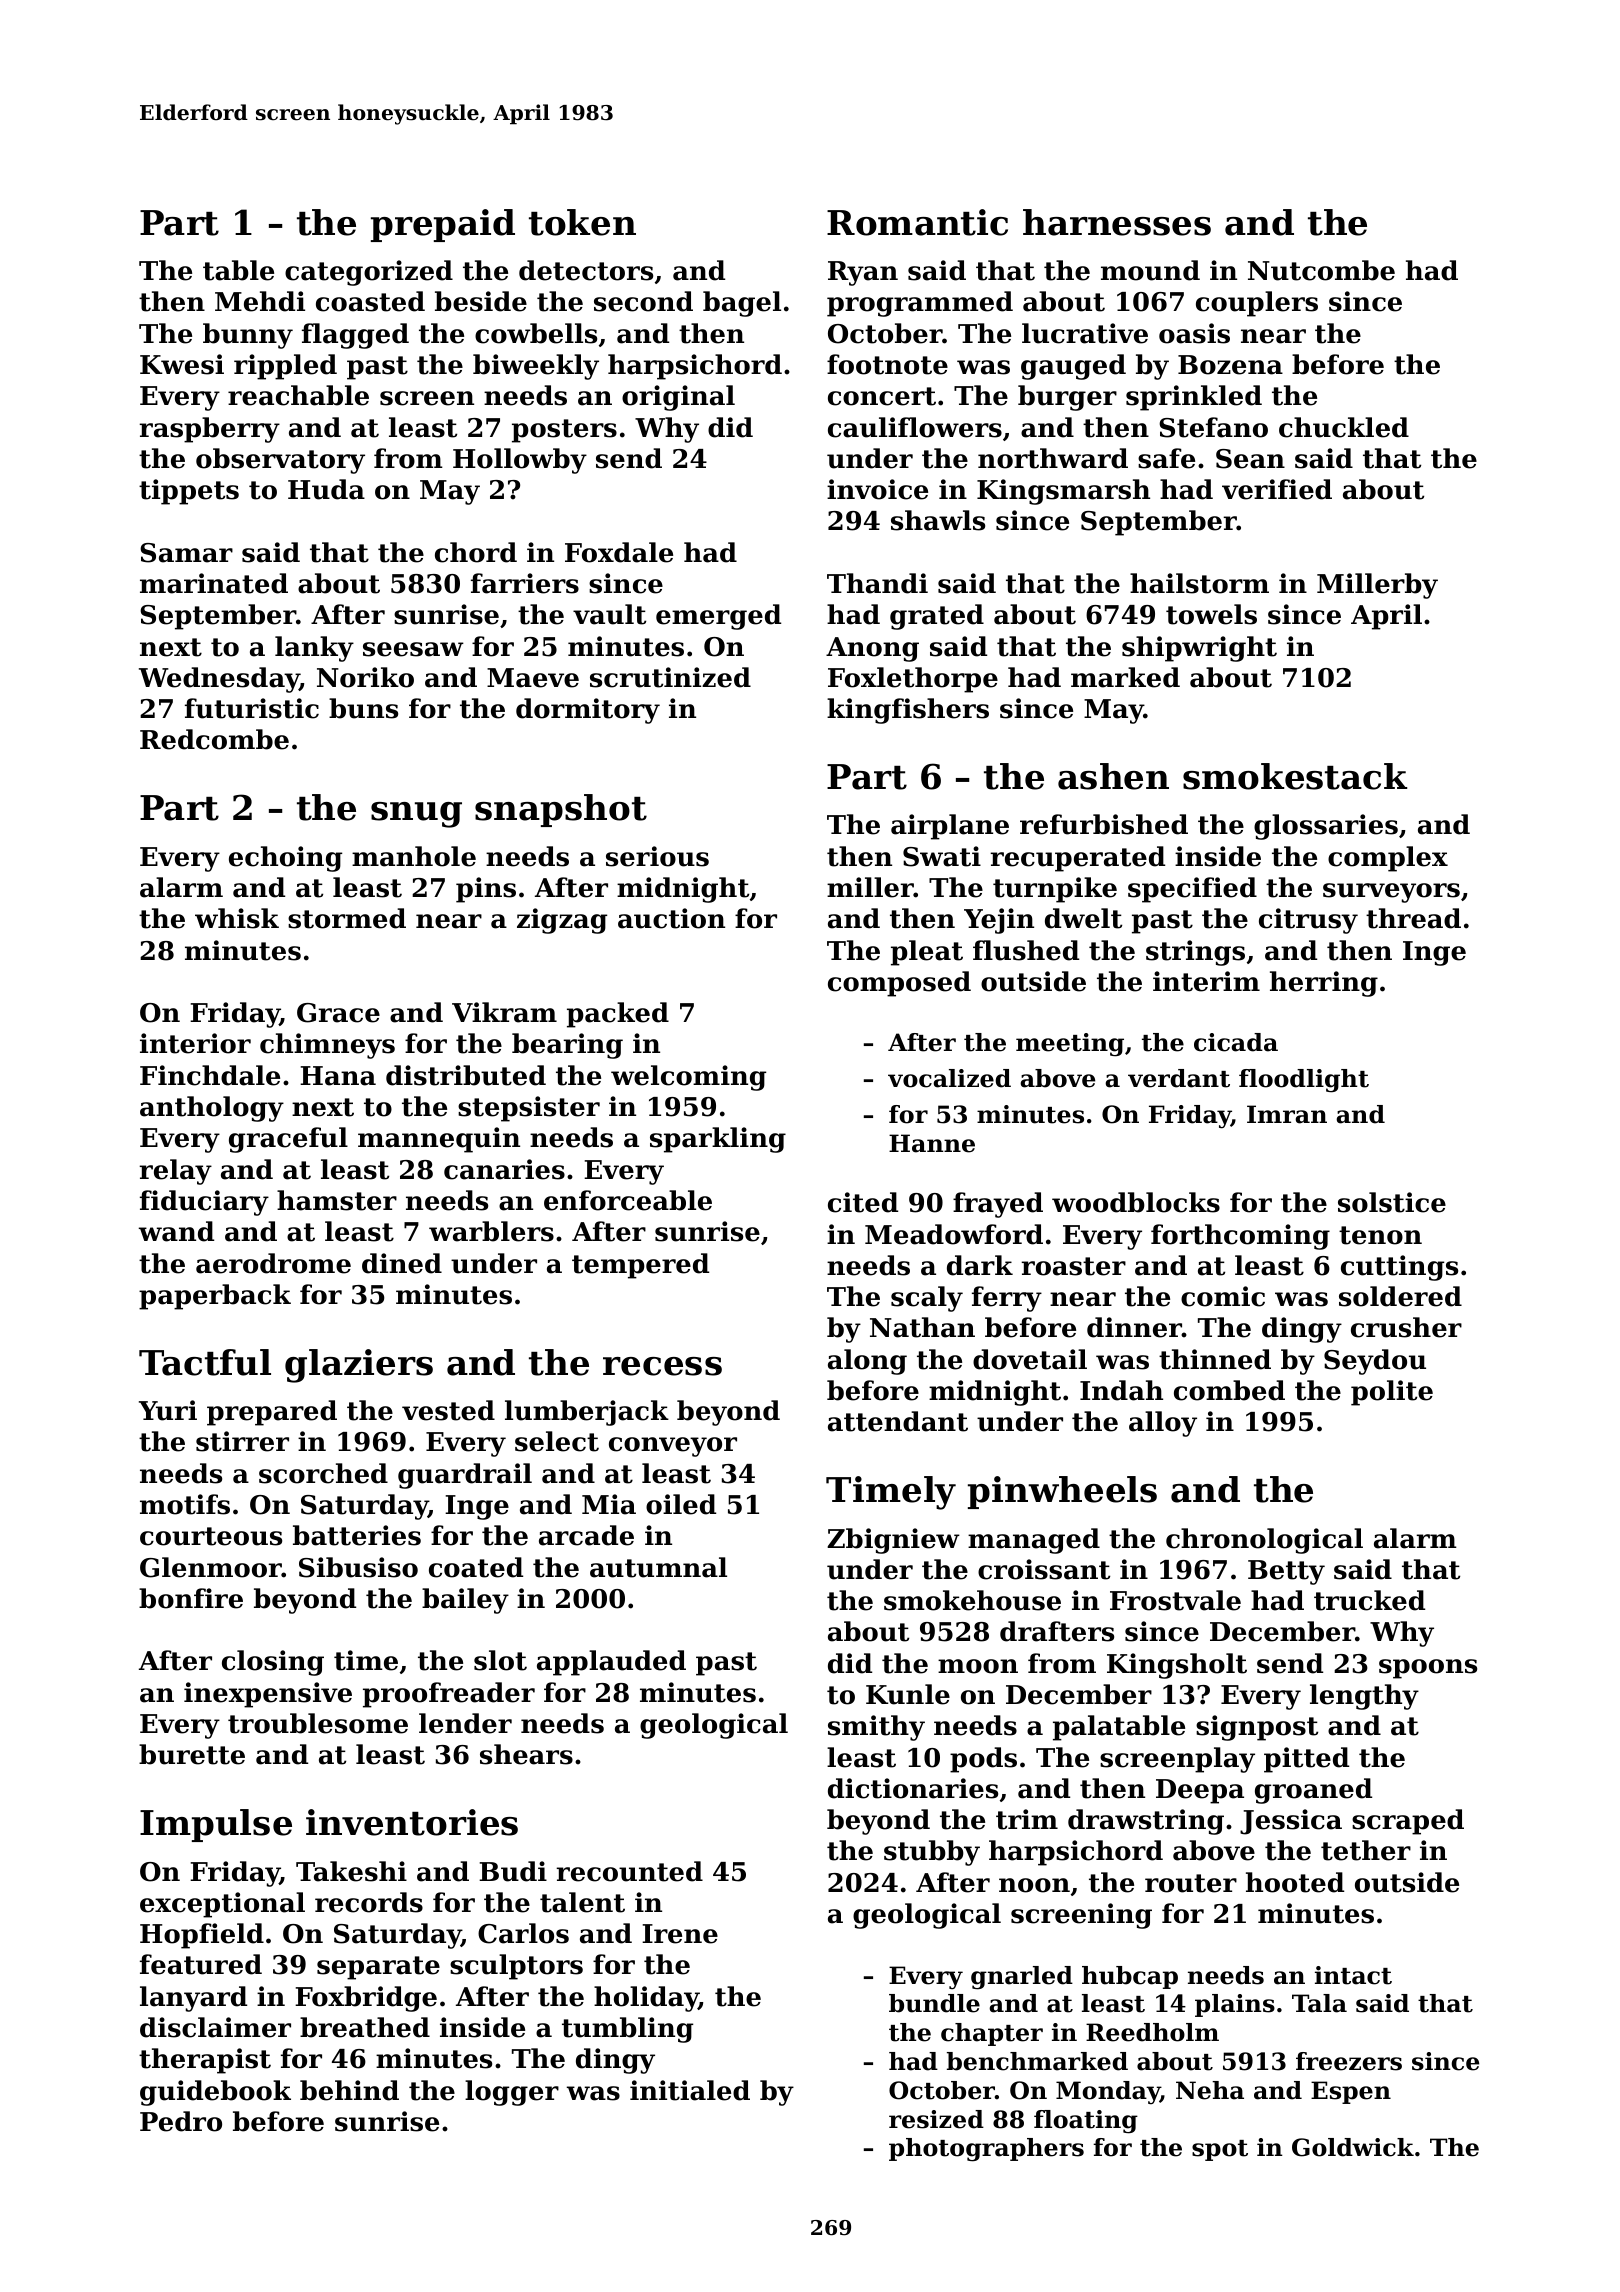 This document has height=2292, width=1620. I want to click on behind, so click(349, 2090).
